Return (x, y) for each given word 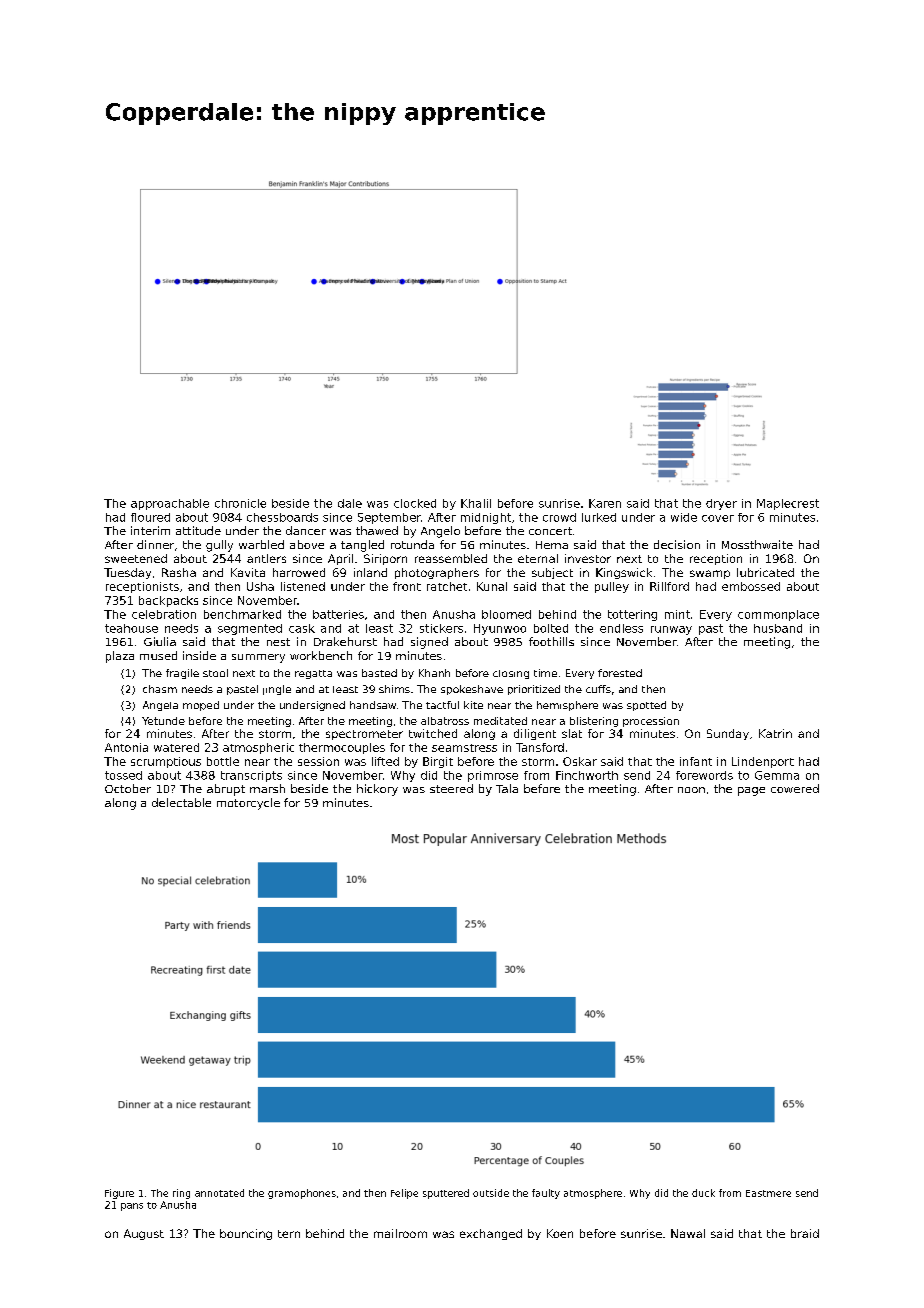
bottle (223, 761)
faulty (546, 1194)
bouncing (246, 1234)
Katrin (775, 733)
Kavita (248, 572)
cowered (795, 788)
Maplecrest (788, 504)
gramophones (302, 1194)
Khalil (476, 503)
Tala (507, 788)
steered (451, 788)
